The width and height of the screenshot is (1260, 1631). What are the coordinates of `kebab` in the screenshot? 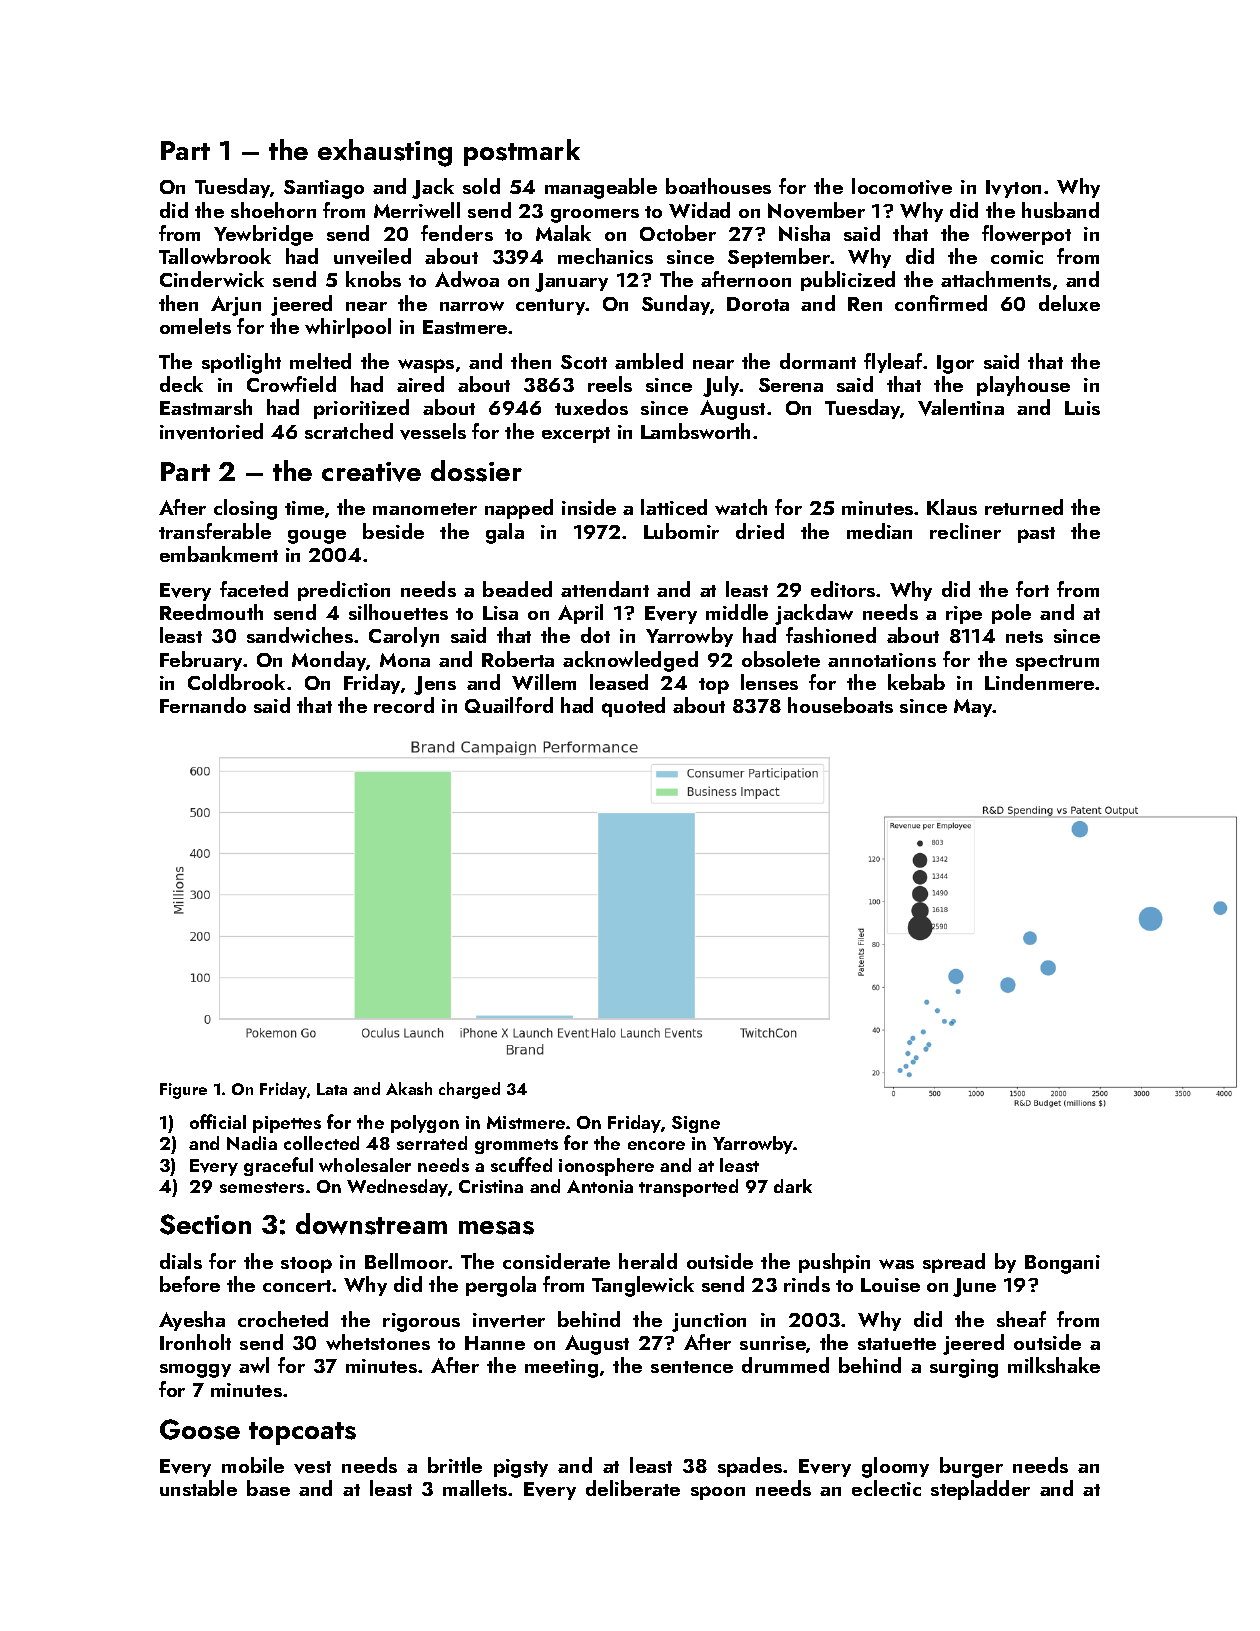 It's located at (916, 682).
